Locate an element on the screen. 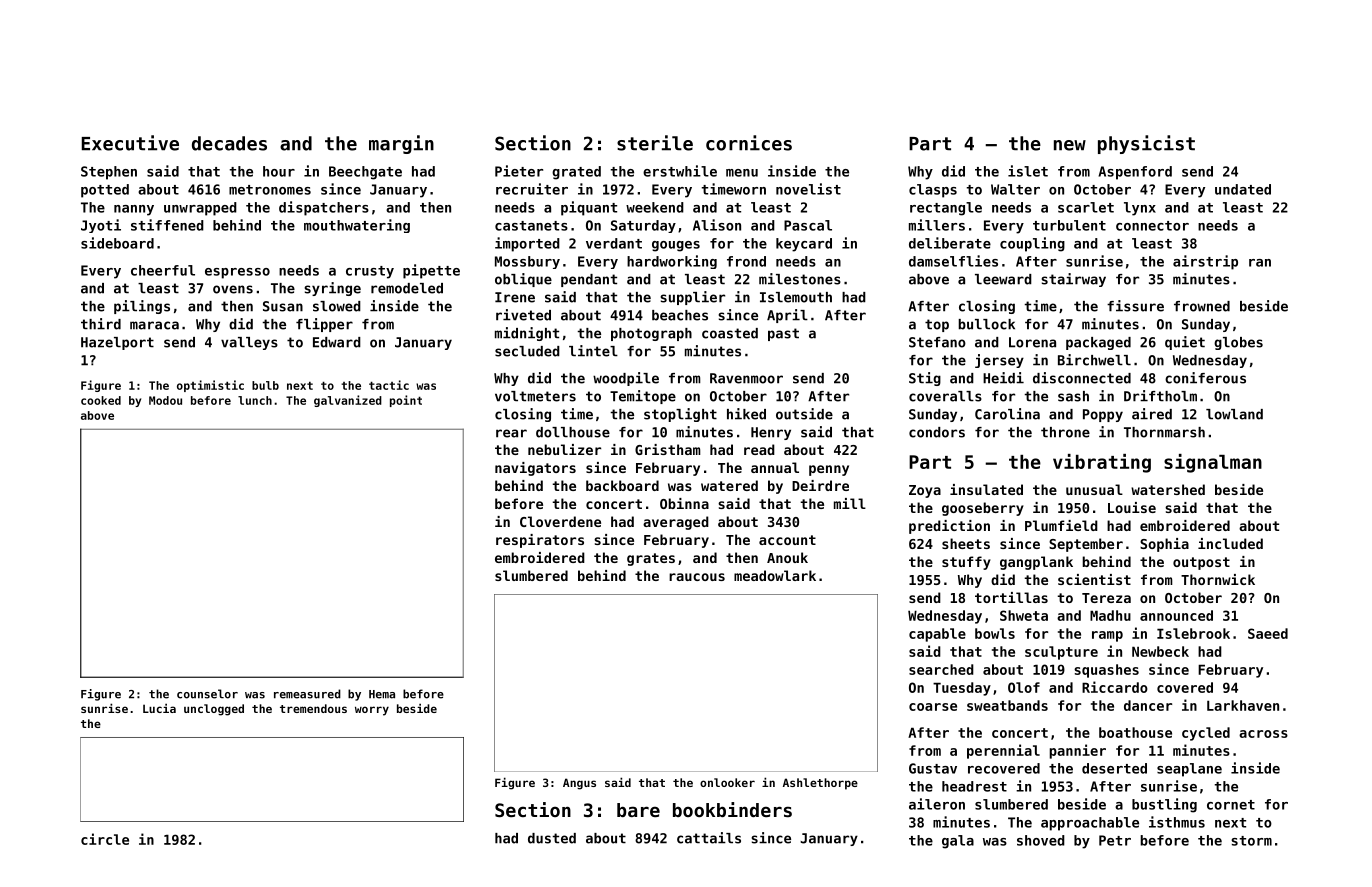 Image resolution: width=1372 pixels, height=887 pixels. circle is located at coordinates (105, 839).
